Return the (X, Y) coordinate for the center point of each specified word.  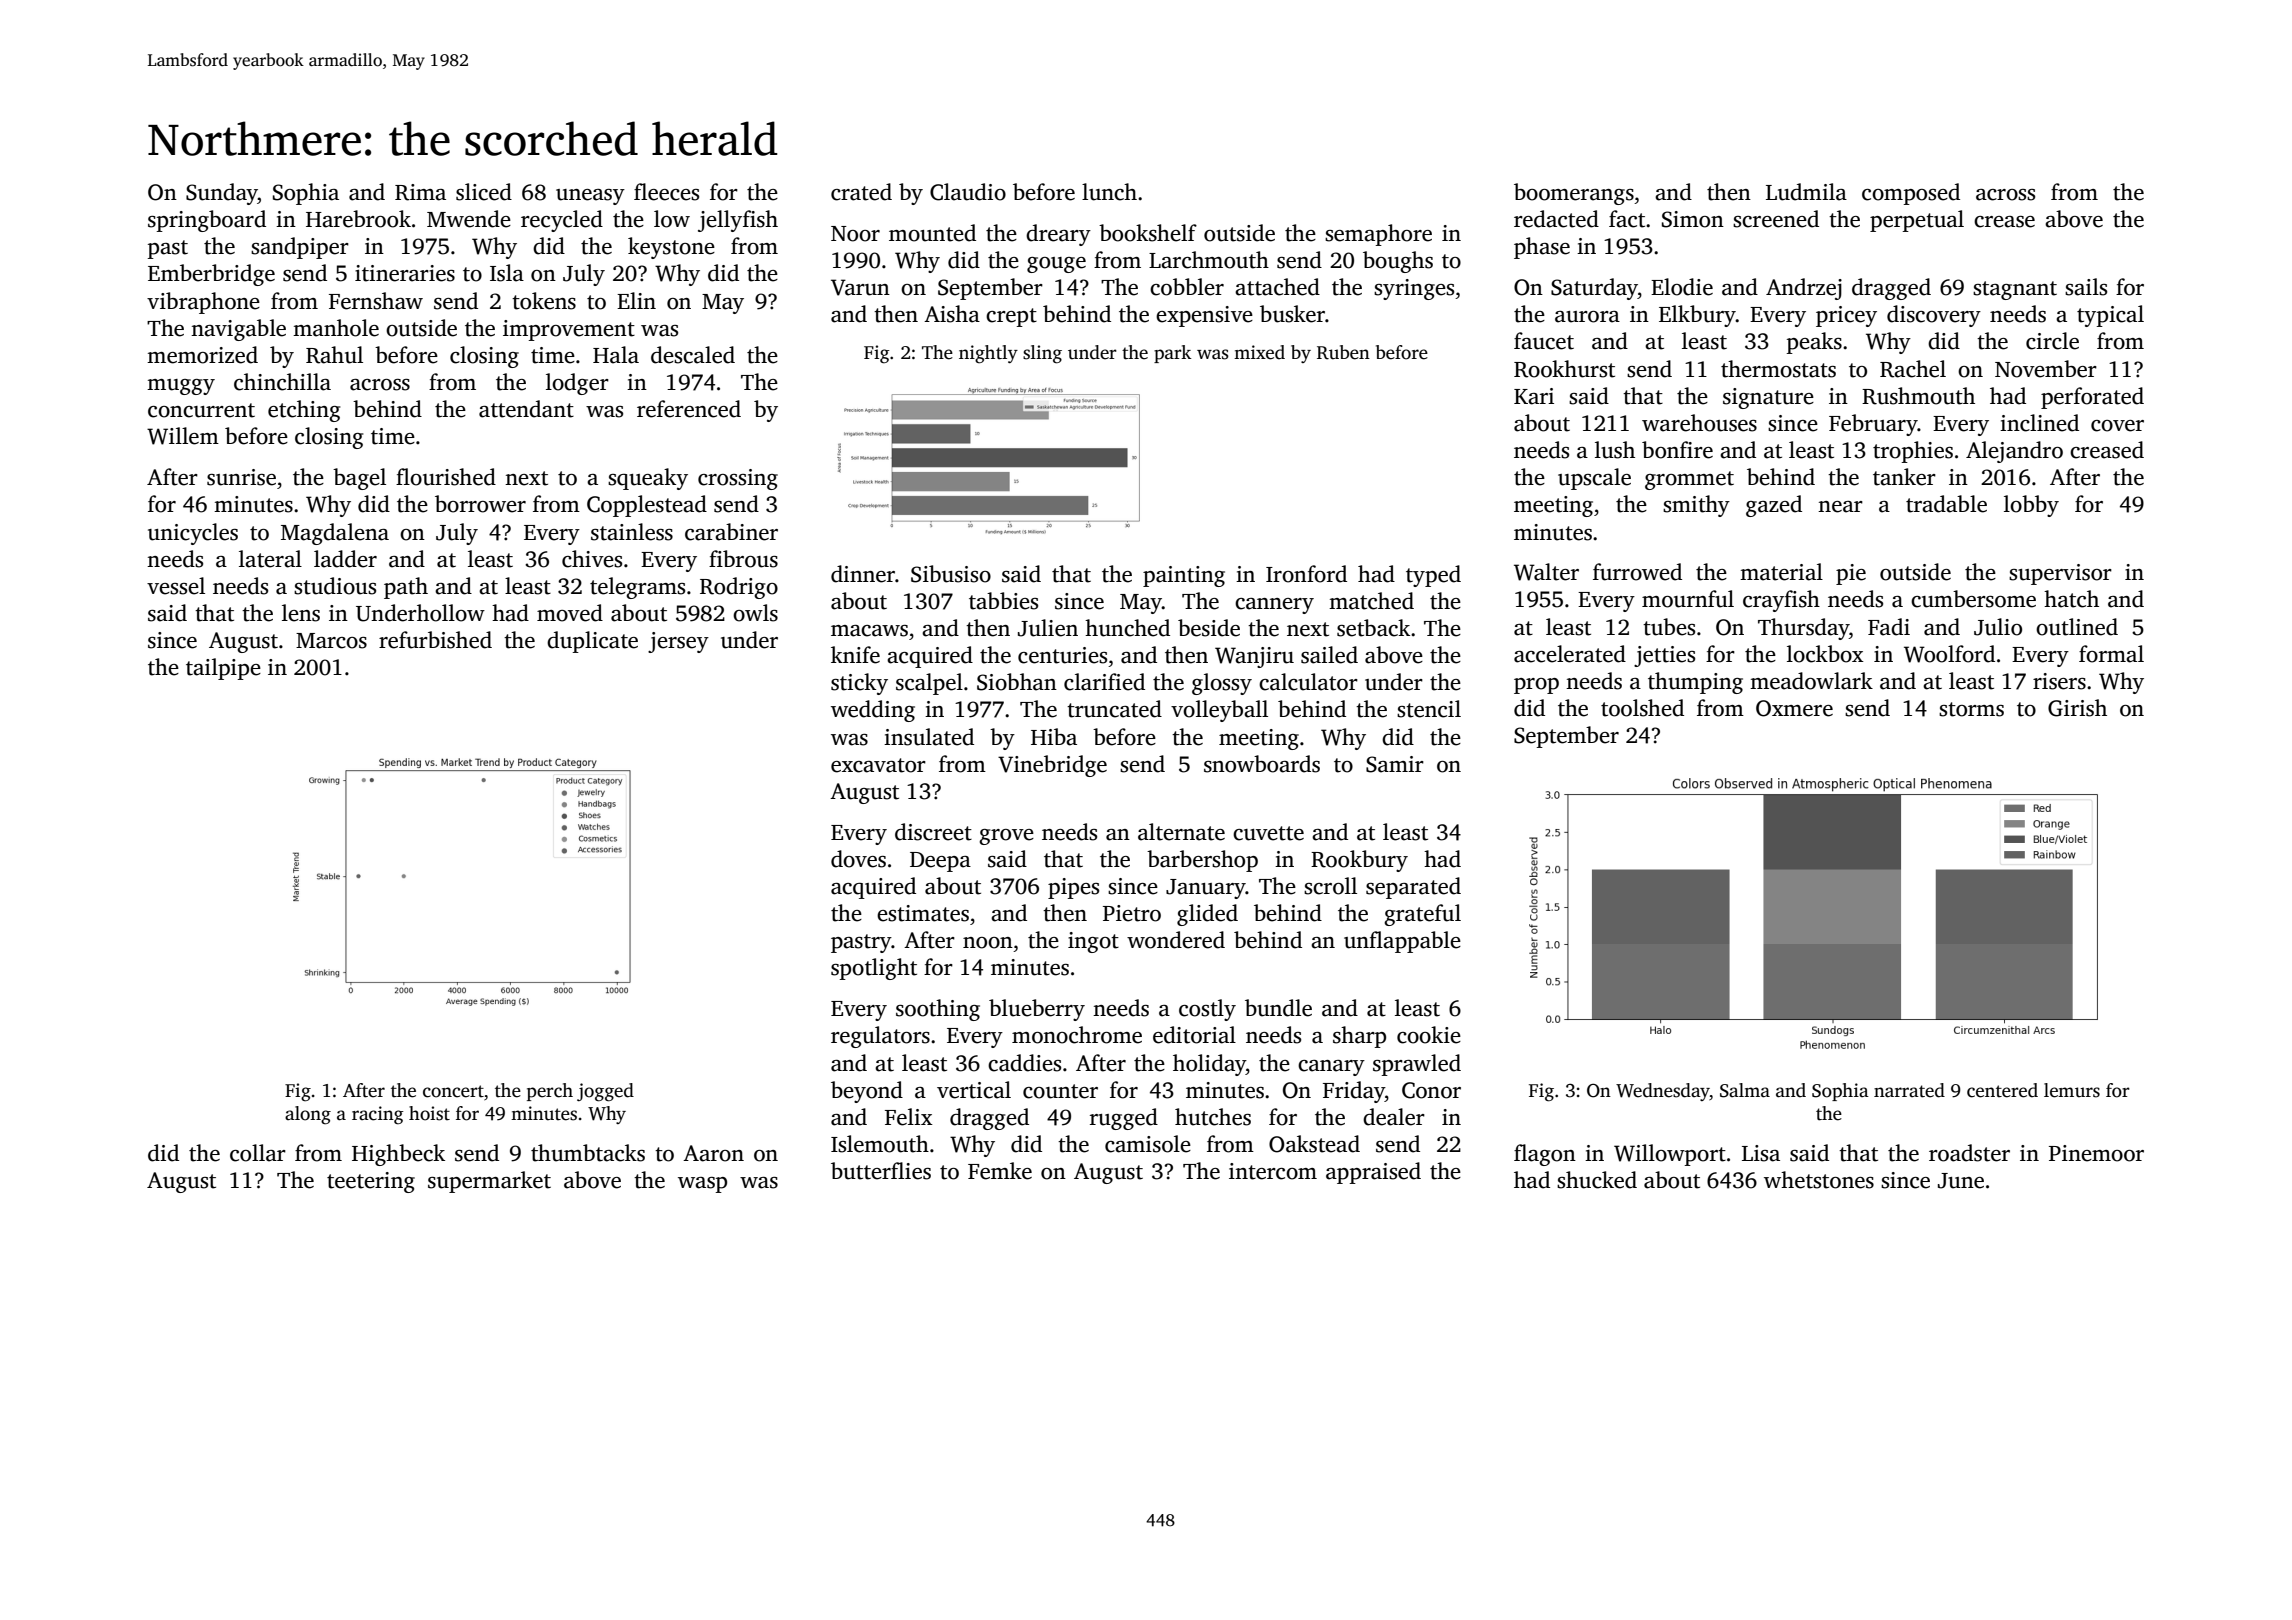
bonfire (1677, 450)
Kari (1534, 396)
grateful (1422, 915)
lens (301, 613)
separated (1413, 888)
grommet (1689, 480)
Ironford (1306, 574)
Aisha (952, 314)
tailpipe (223, 669)
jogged (605, 1092)
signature (1768, 398)
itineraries (405, 273)
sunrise (241, 477)
